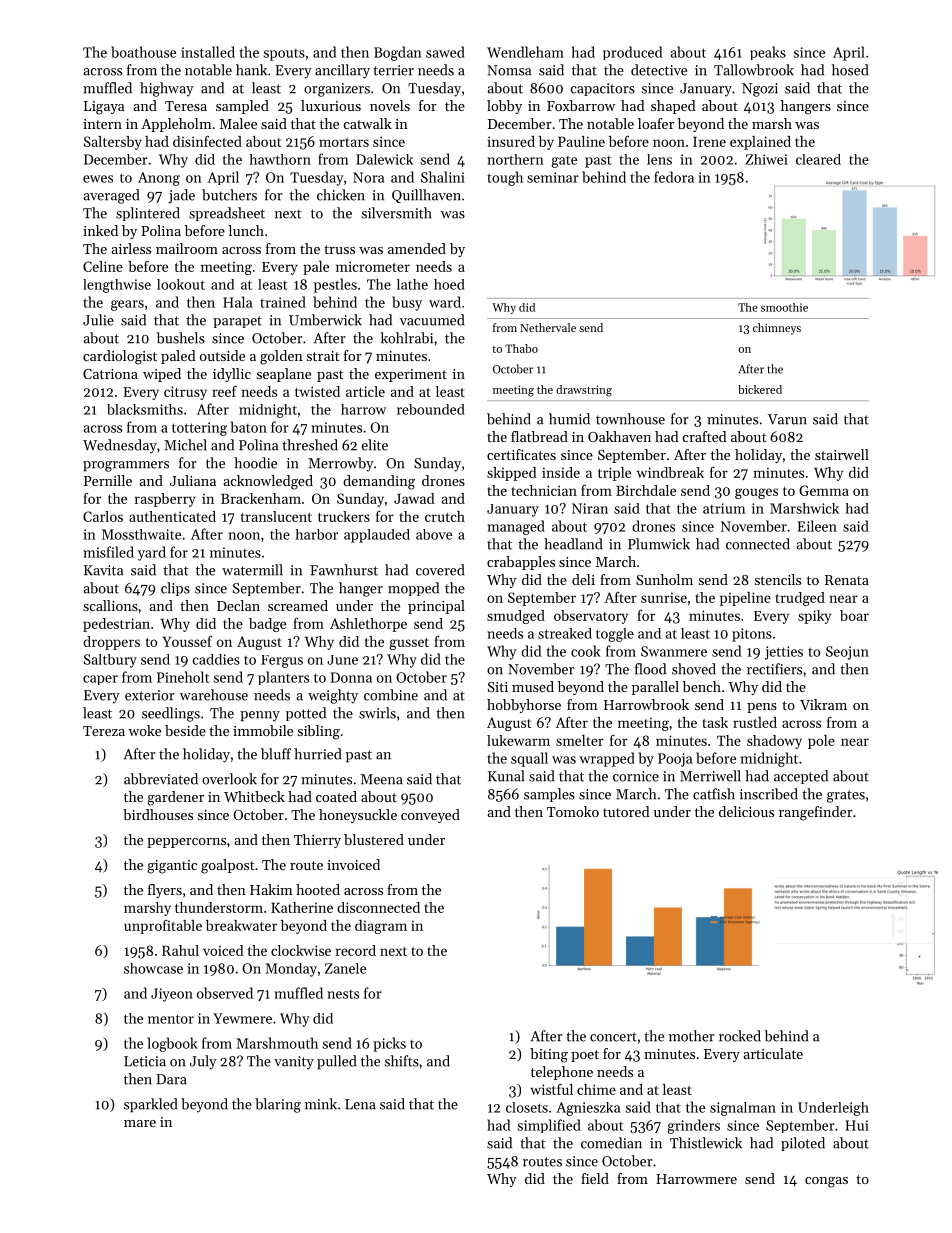 Image resolution: width=952 pixels, height=1233 pixels. I want to click on skipped, so click(512, 474).
